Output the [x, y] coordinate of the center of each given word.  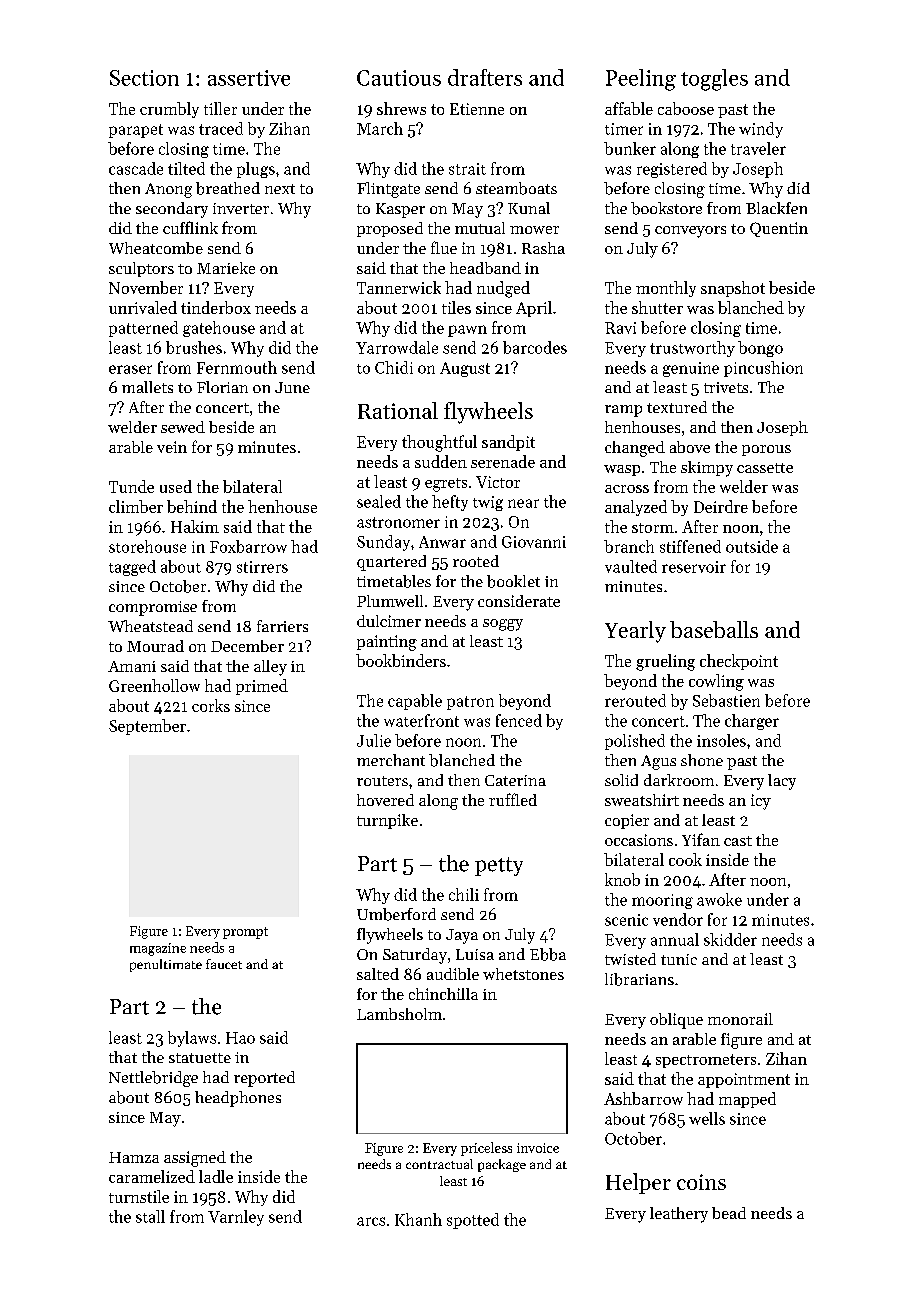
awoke [719, 899]
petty [499, 866]
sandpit [508, 443]
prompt [245, 933]
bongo [760, 349]
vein [172, 447]
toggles [714, 80]
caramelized [152, 1176]
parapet [136, 131]
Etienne [477, 109]
